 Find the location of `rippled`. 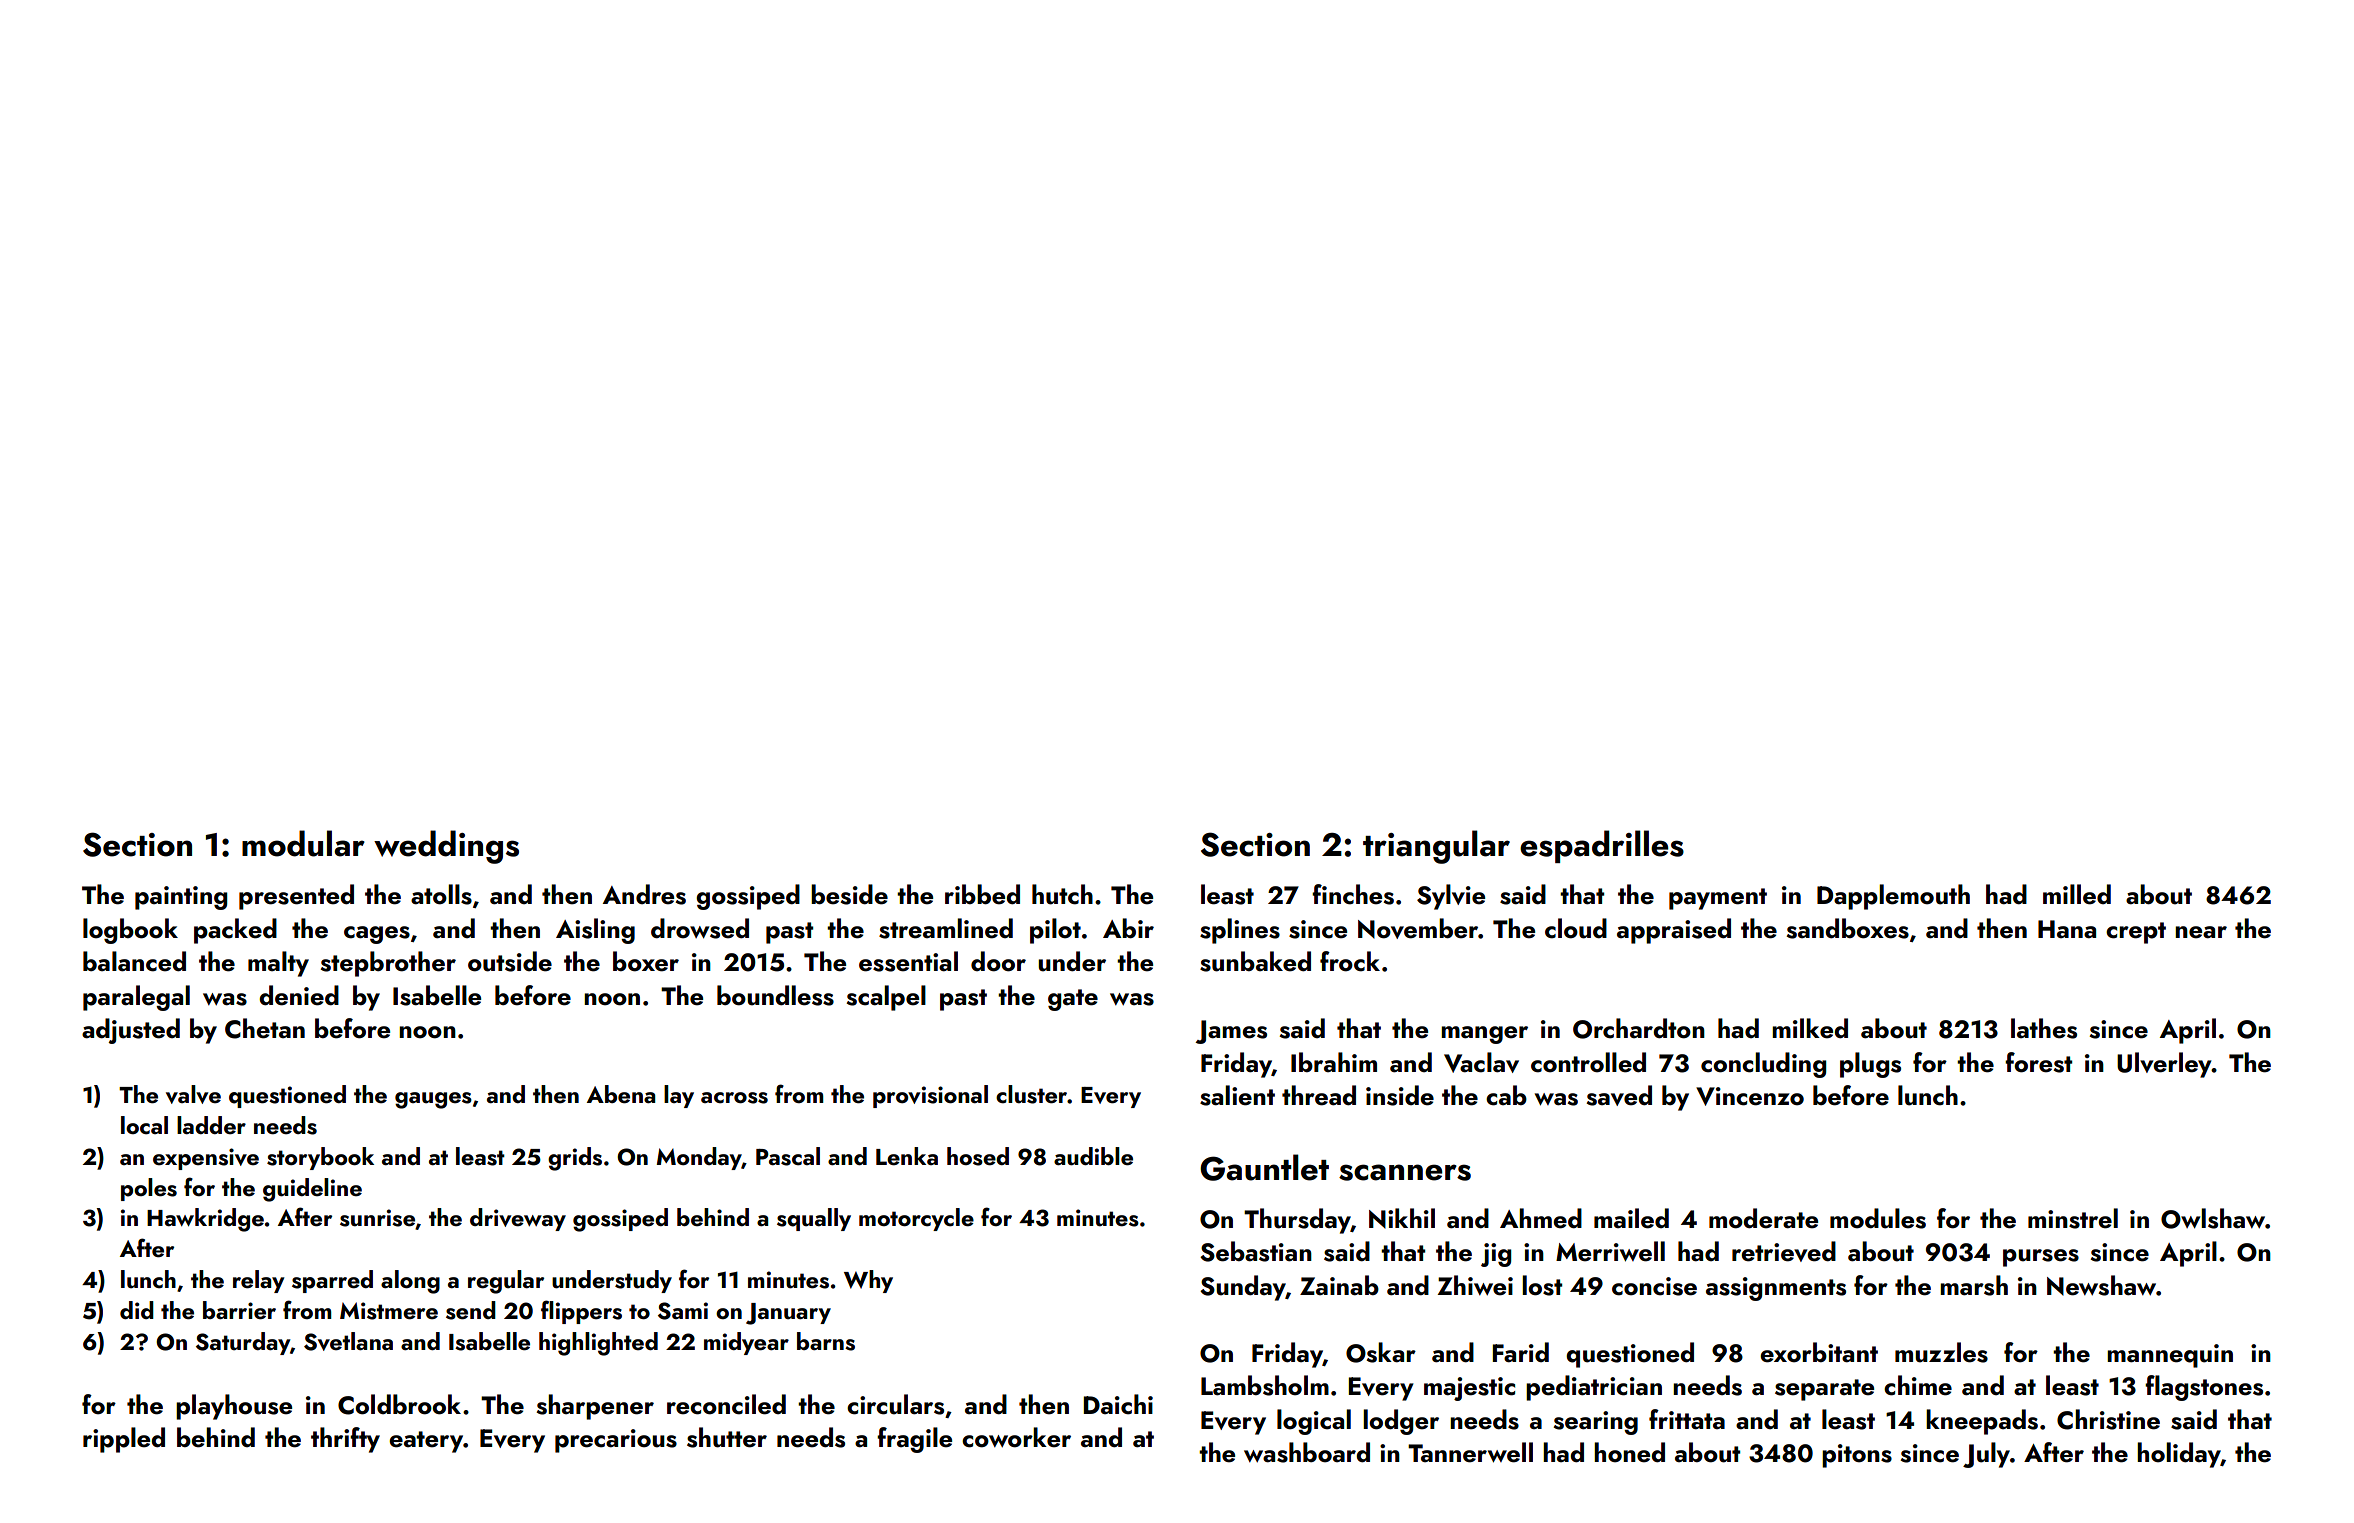

rippled is located at coordinates (124, 1440).
